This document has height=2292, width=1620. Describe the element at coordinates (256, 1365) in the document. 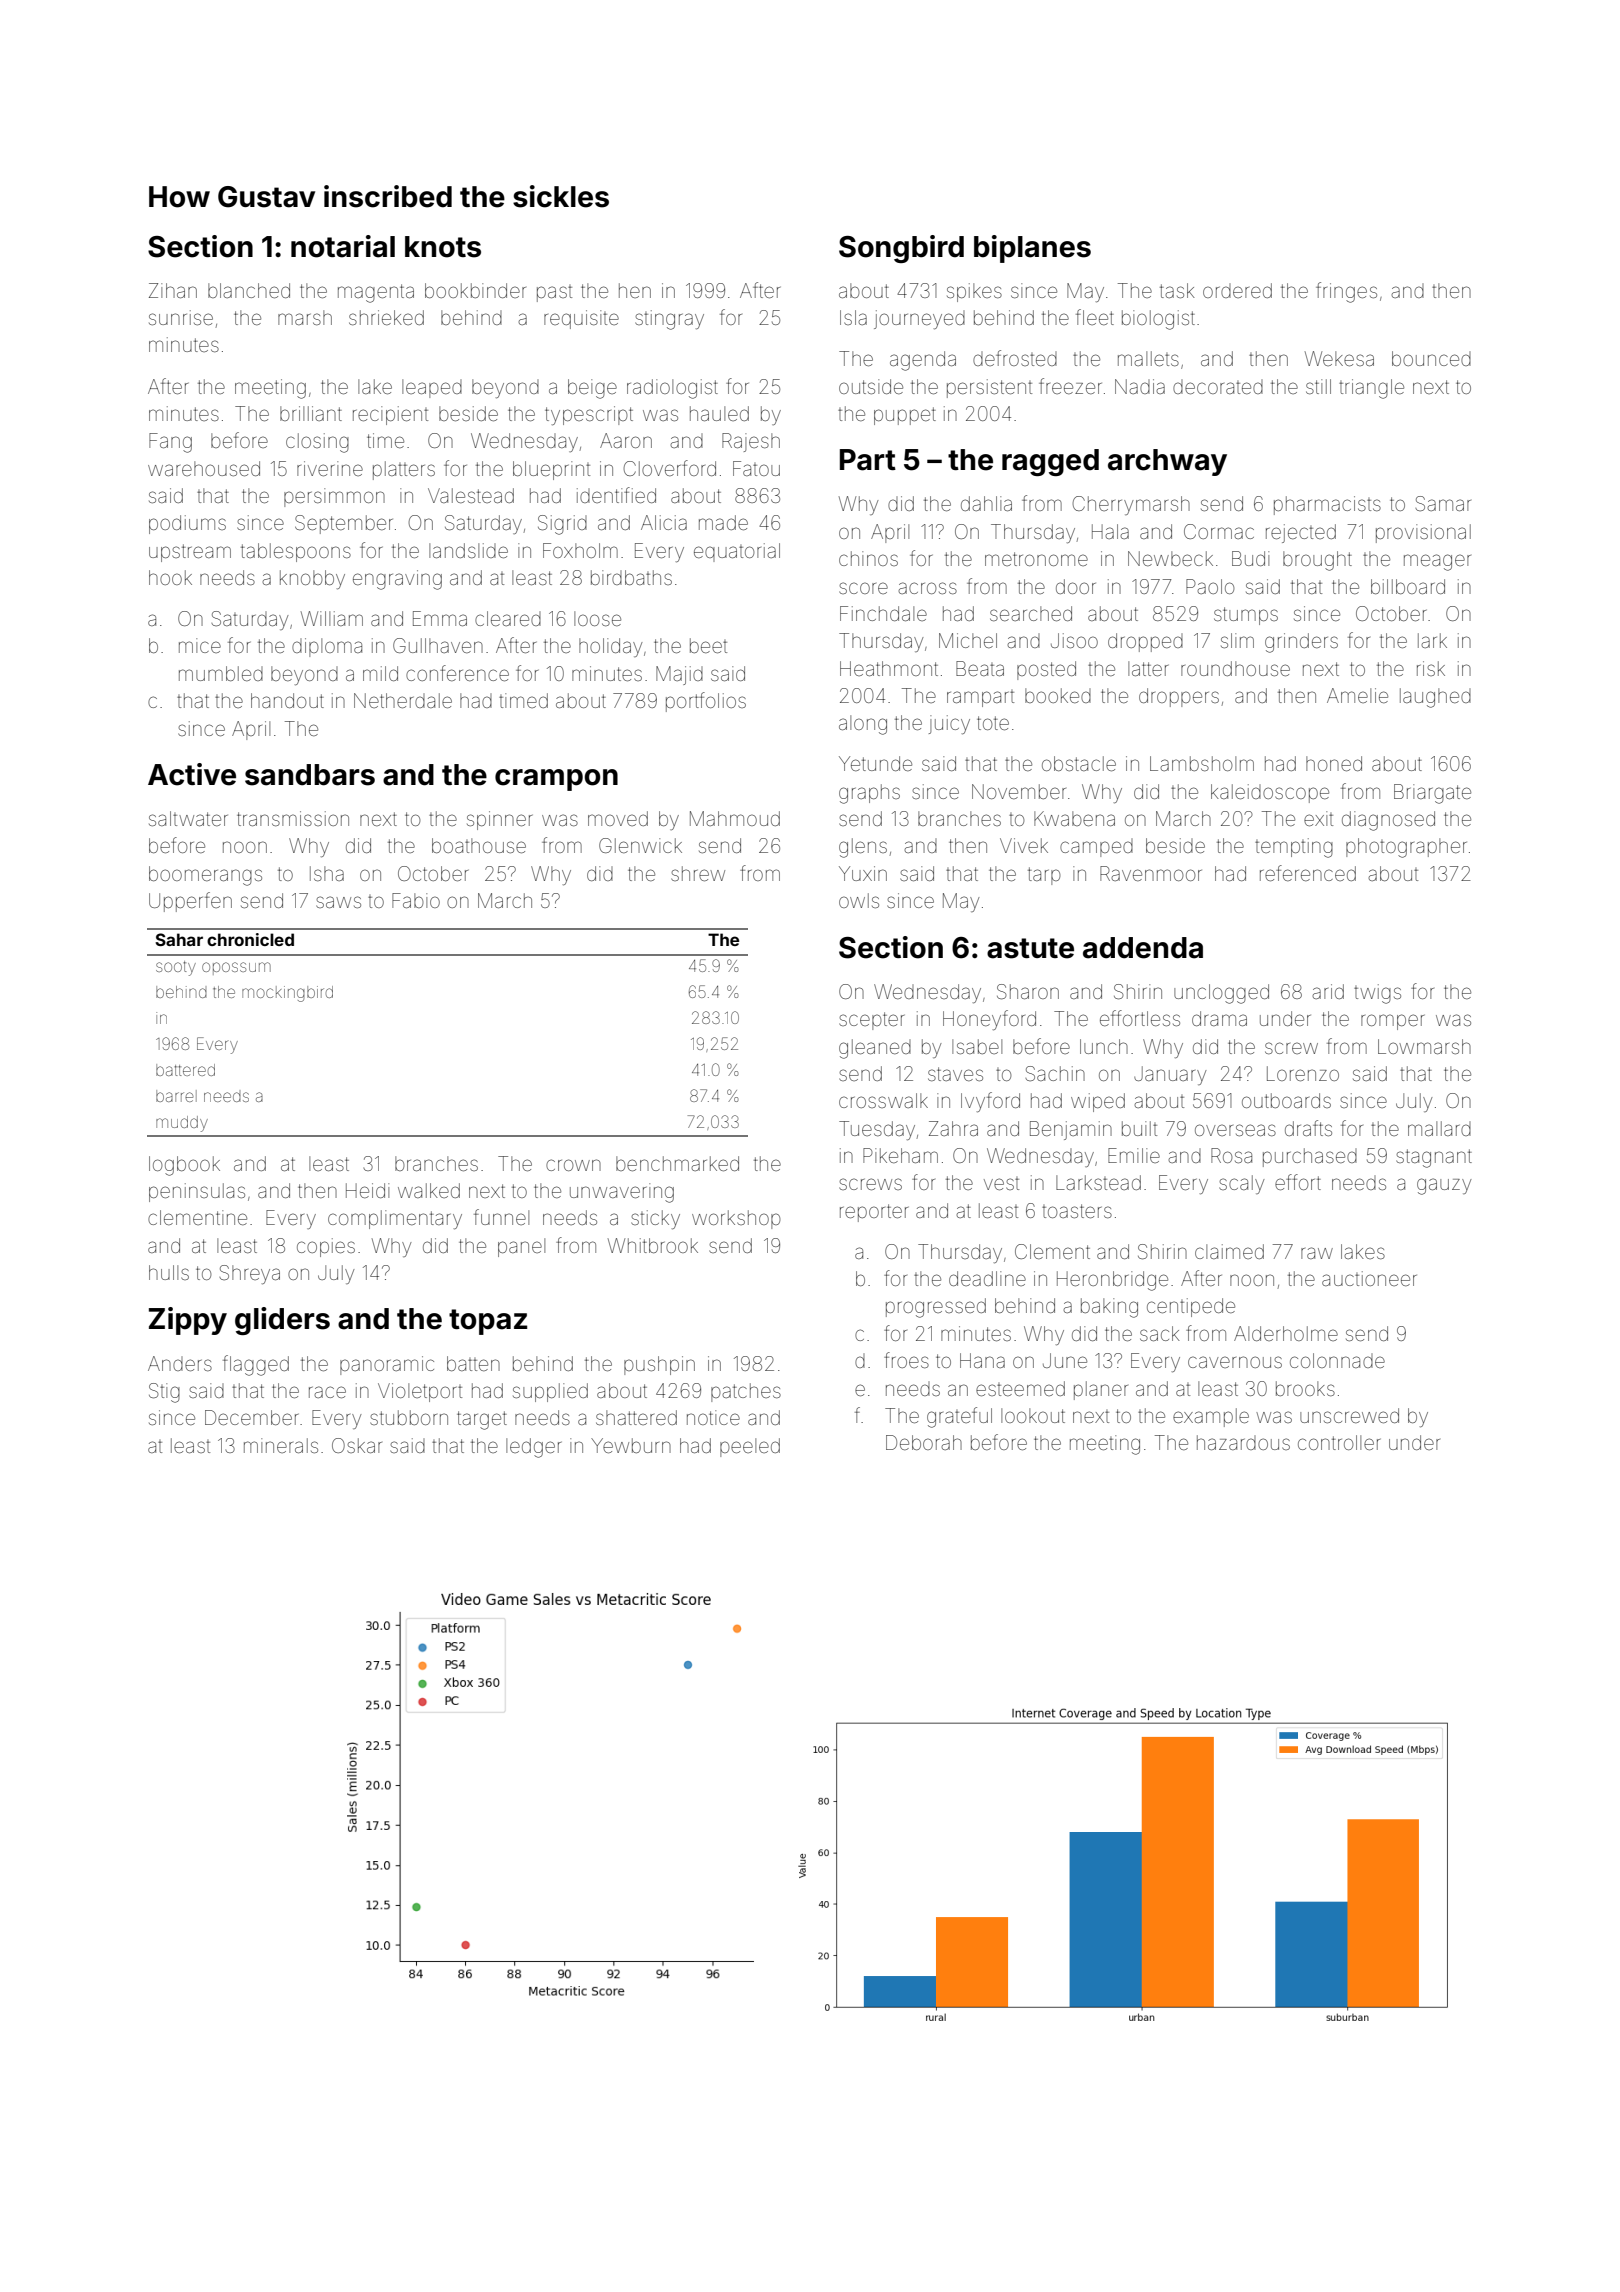

I see `flagged` at that location.
